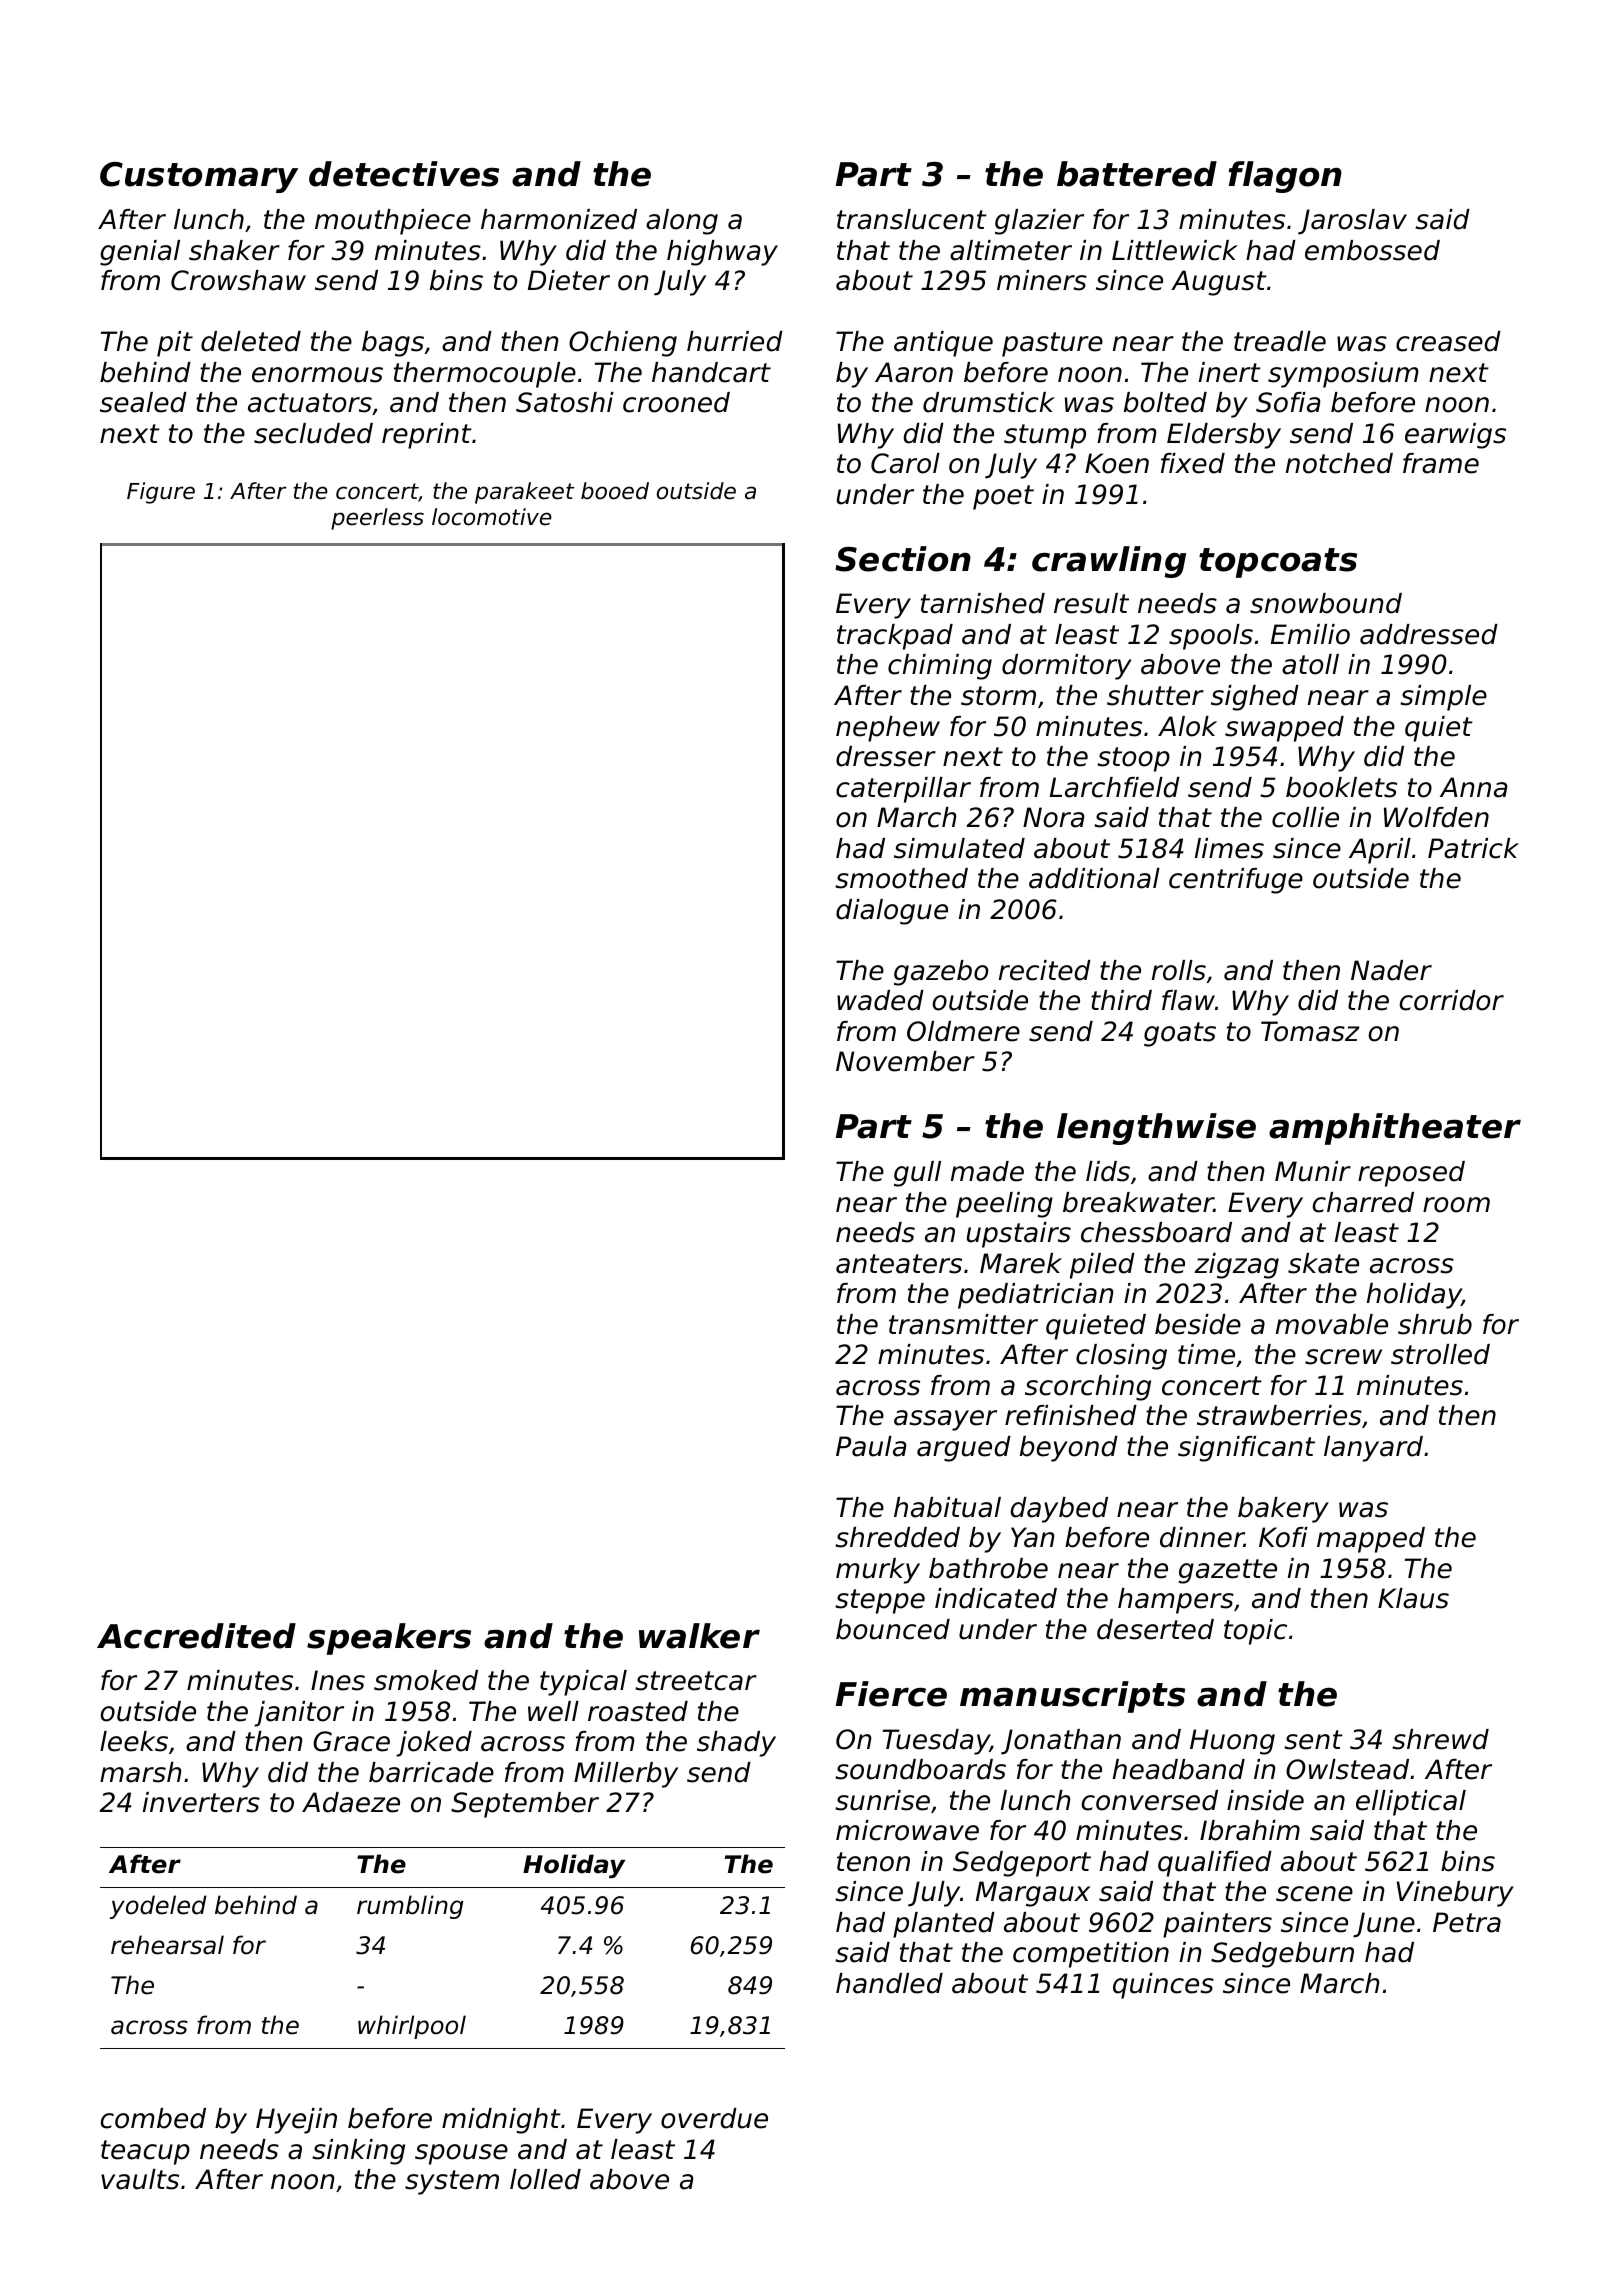  Describe the element at coordinates (736, 1744) in the screenshot. I see `shady` at that location.
